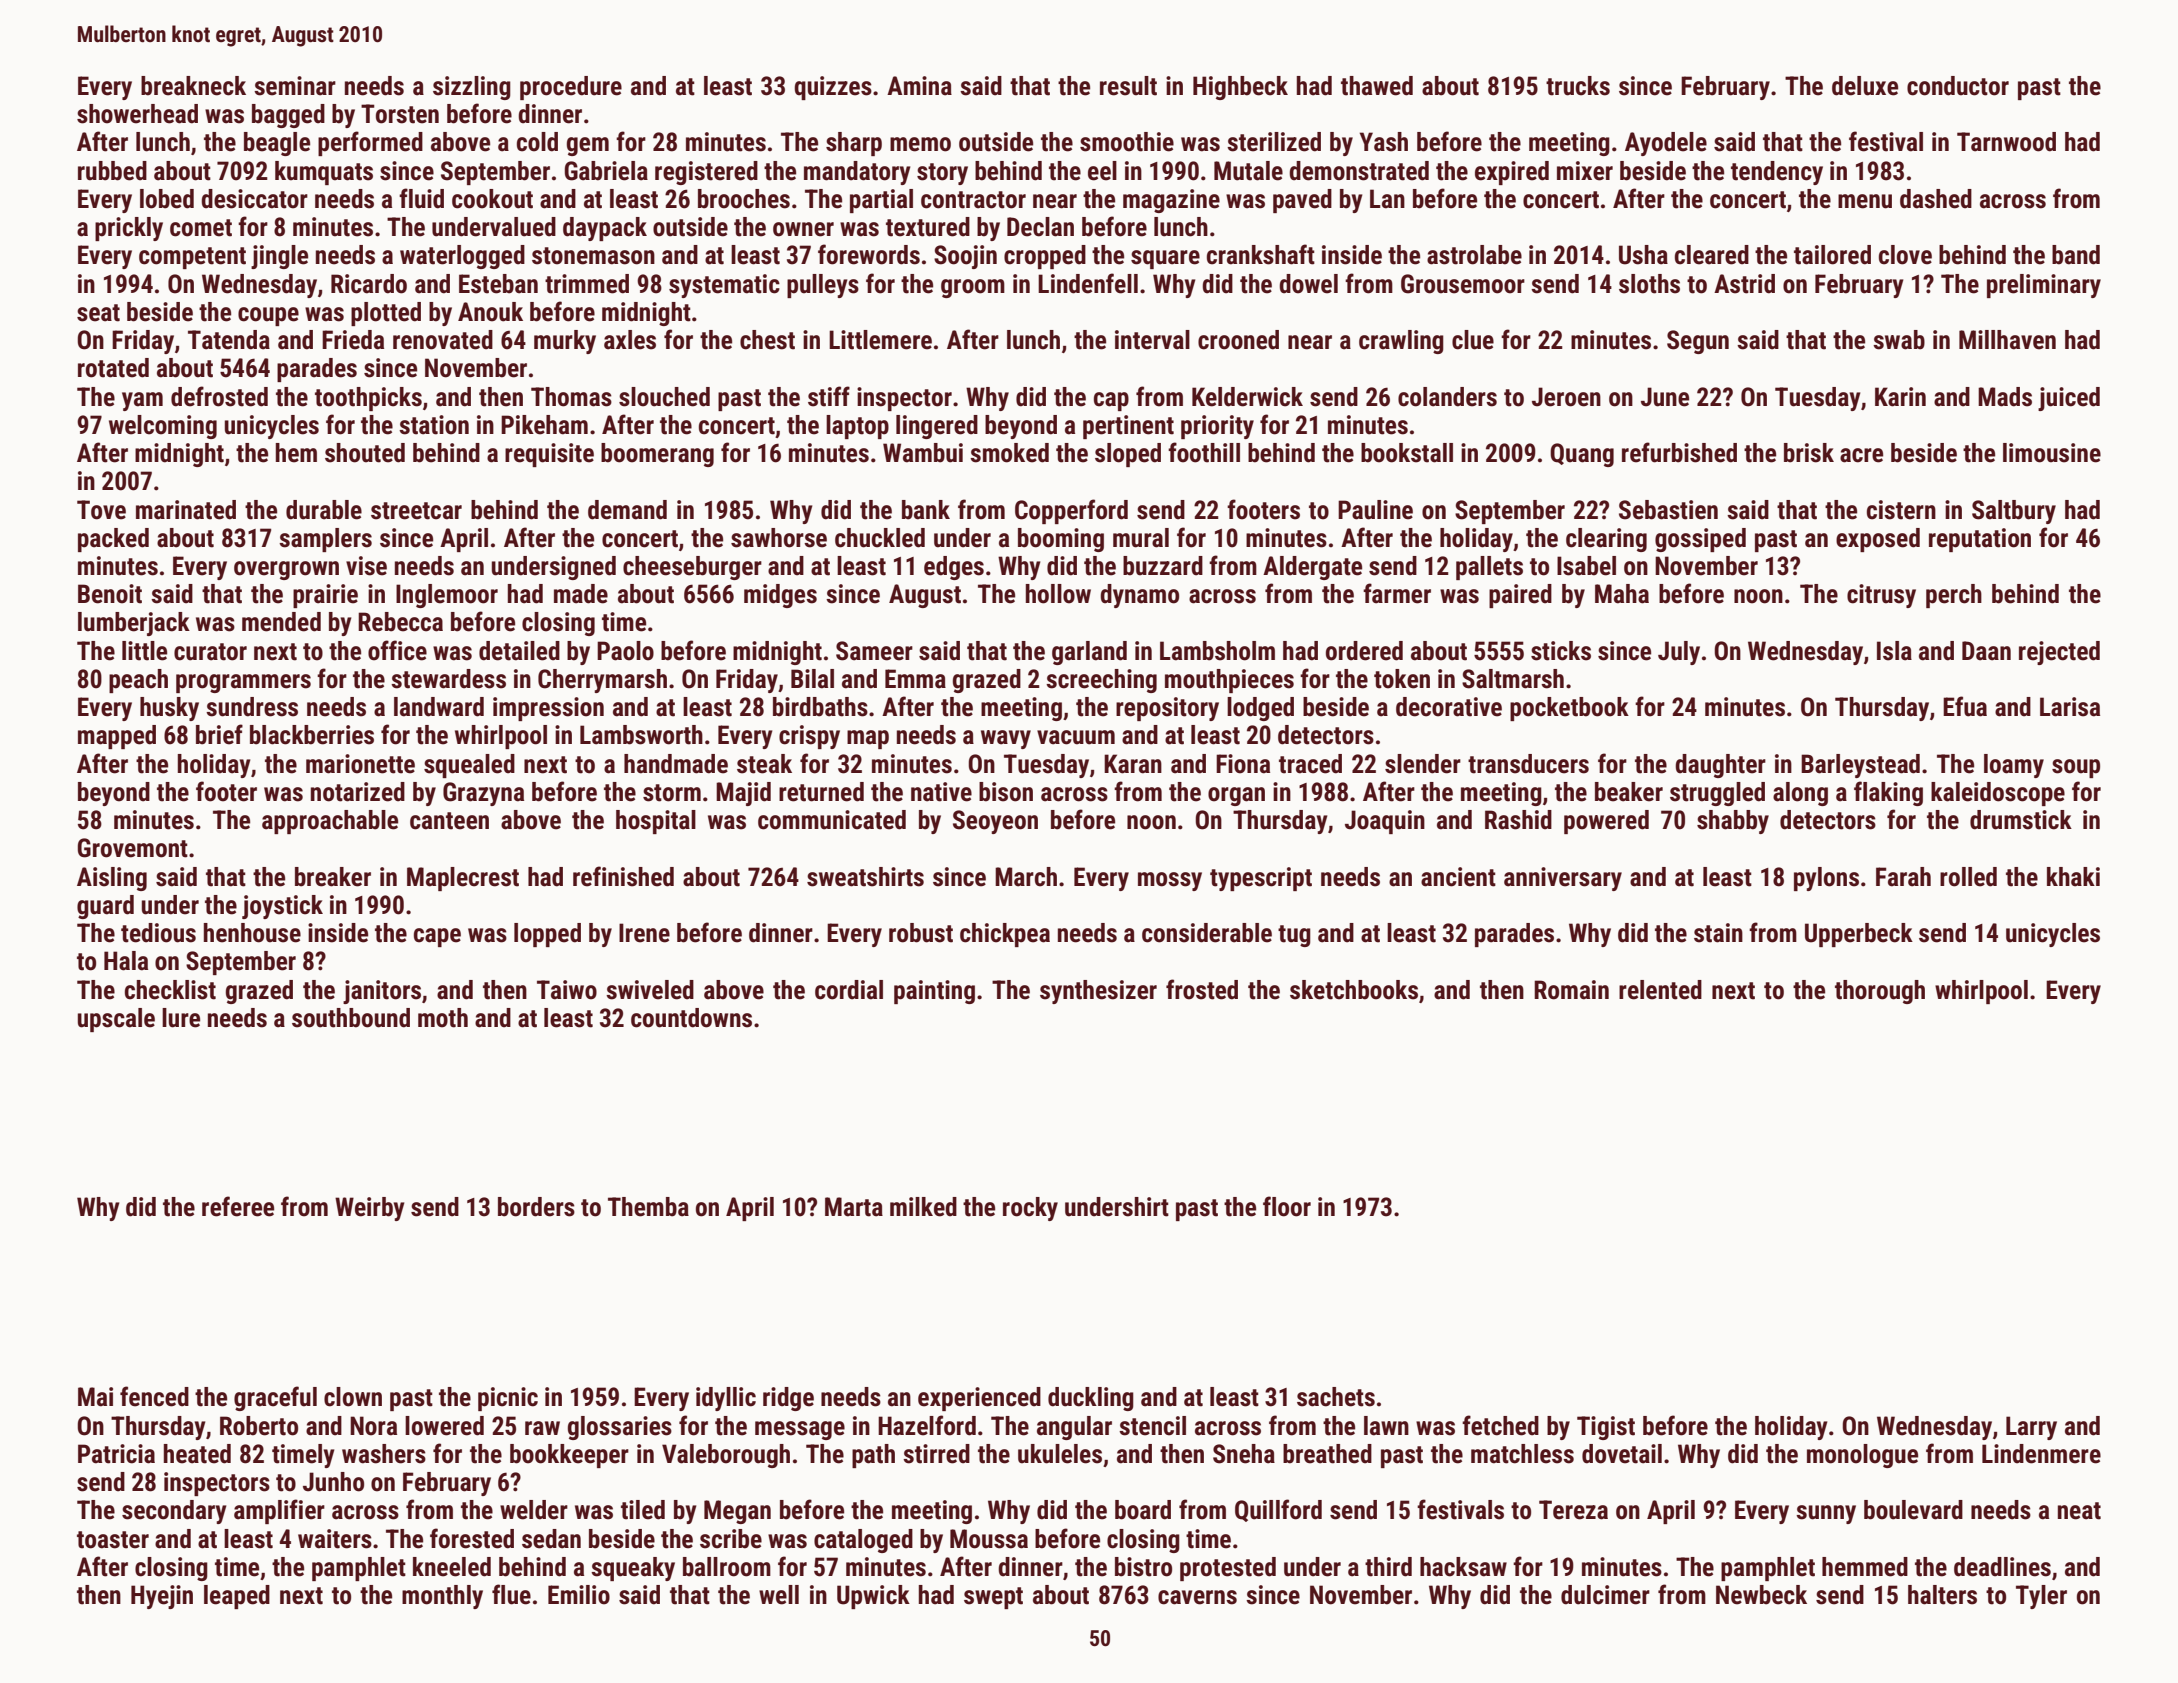  I want to click on rolled, so click(1968, 877).
